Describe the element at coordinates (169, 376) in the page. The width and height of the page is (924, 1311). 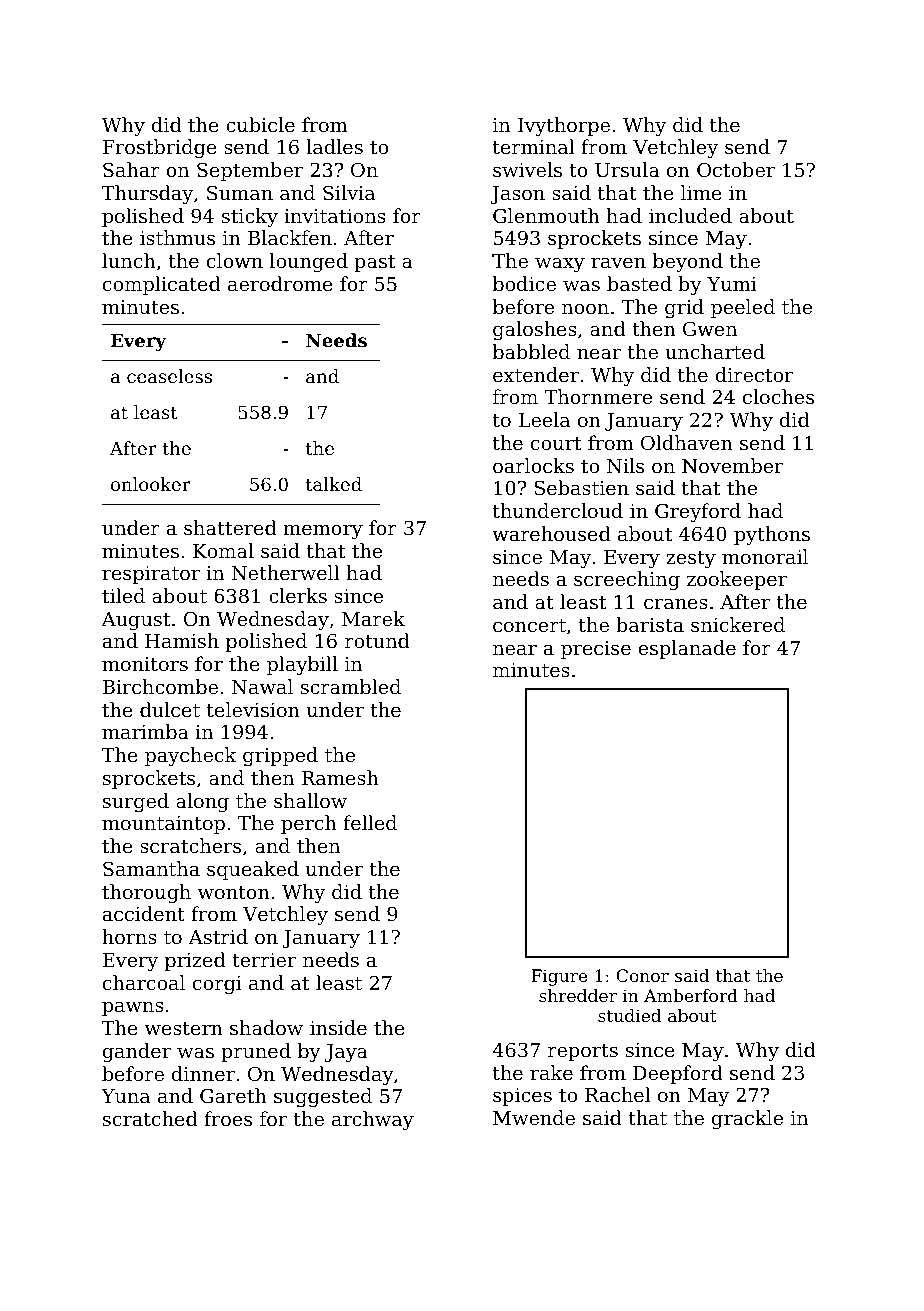
I see `ceaseless` at that location.
